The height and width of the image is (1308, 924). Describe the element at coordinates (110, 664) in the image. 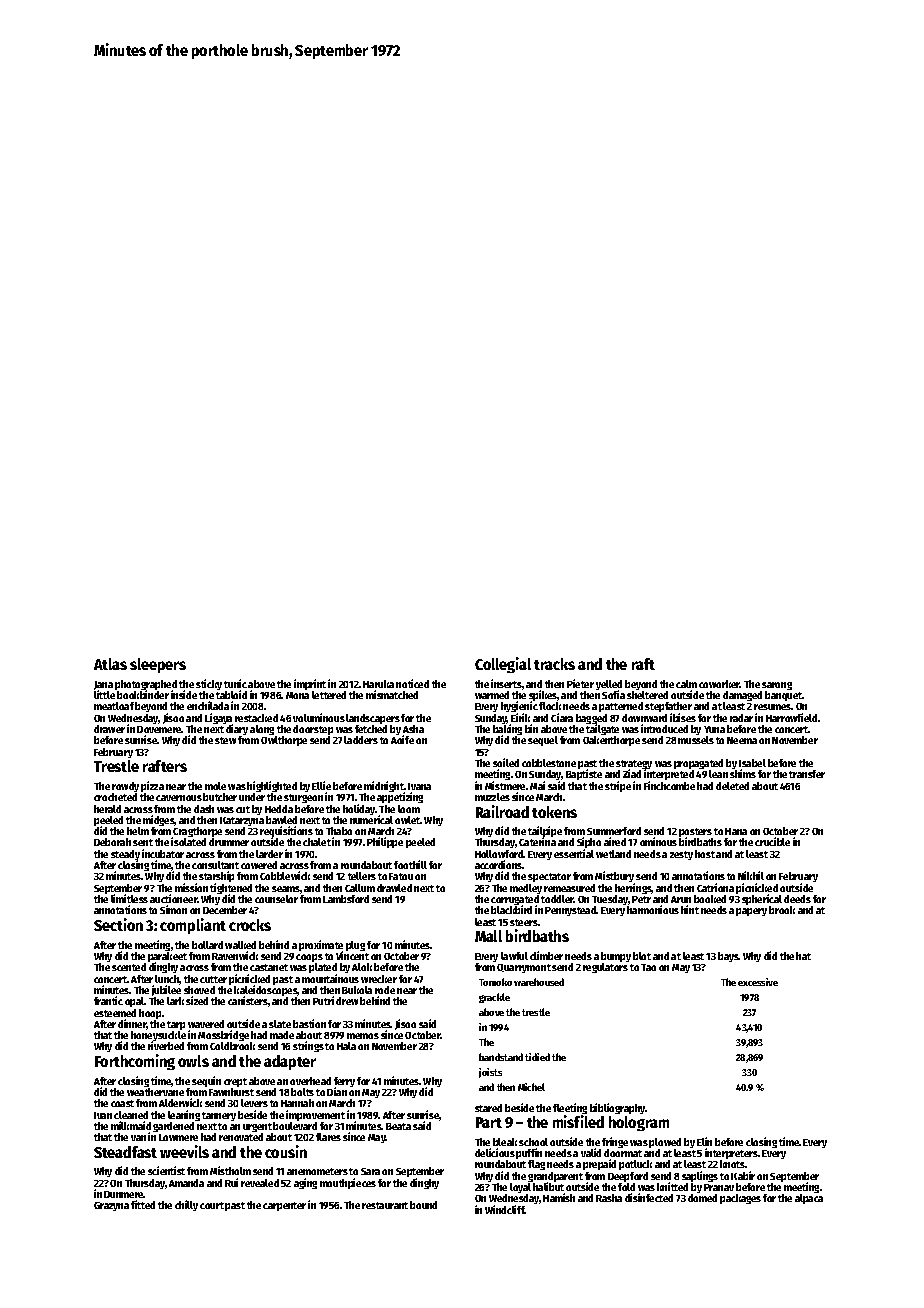

I see `Atlas` at that location.
